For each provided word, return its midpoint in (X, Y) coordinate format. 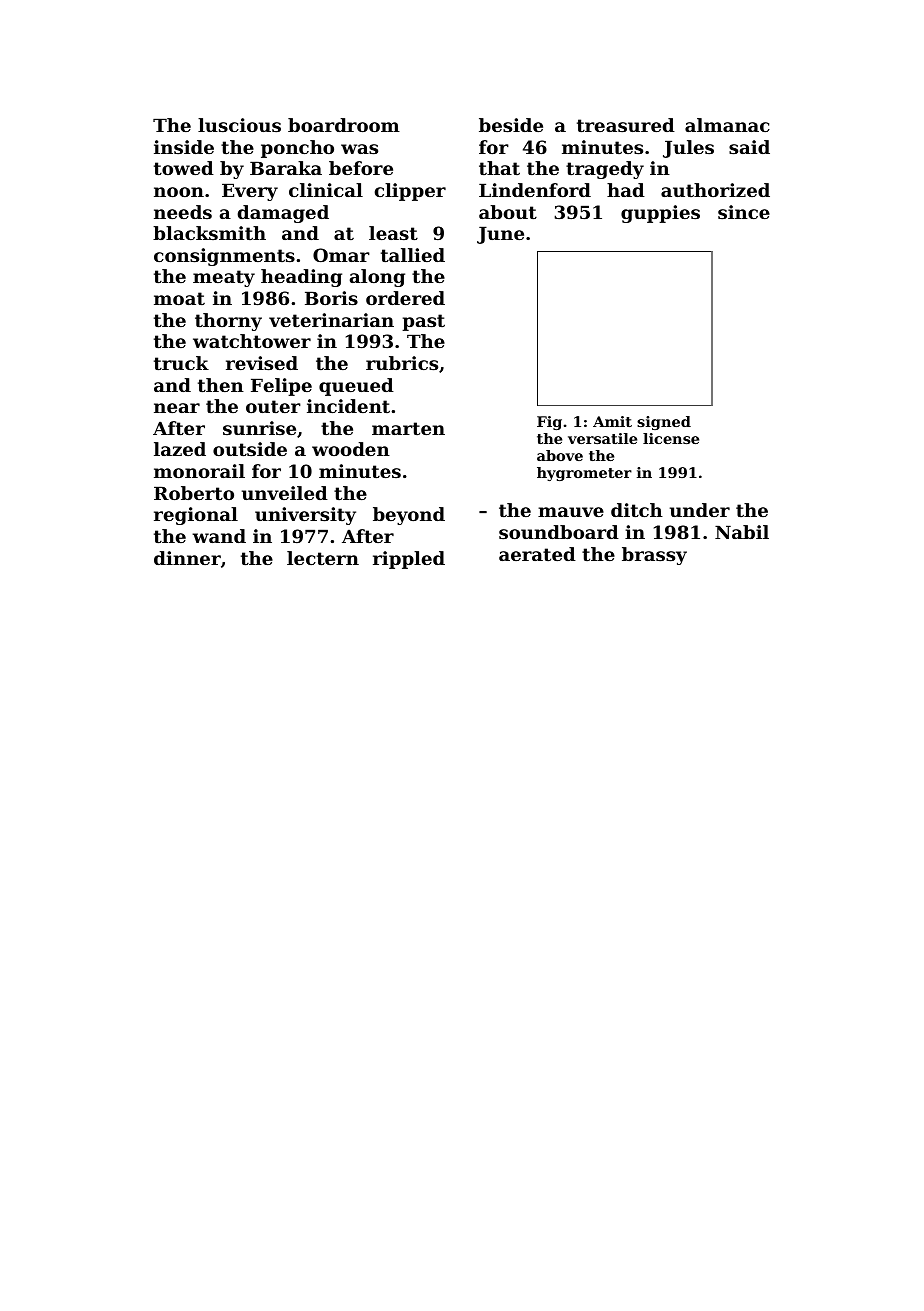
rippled (409, 560)
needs (183, 212)
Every (250, 192)
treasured (626, 125)
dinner (187, 558)
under (700, 510)
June (500, 235)
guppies (660, 214)
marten (408, 428)
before (361, 168)
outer (273, 406)
